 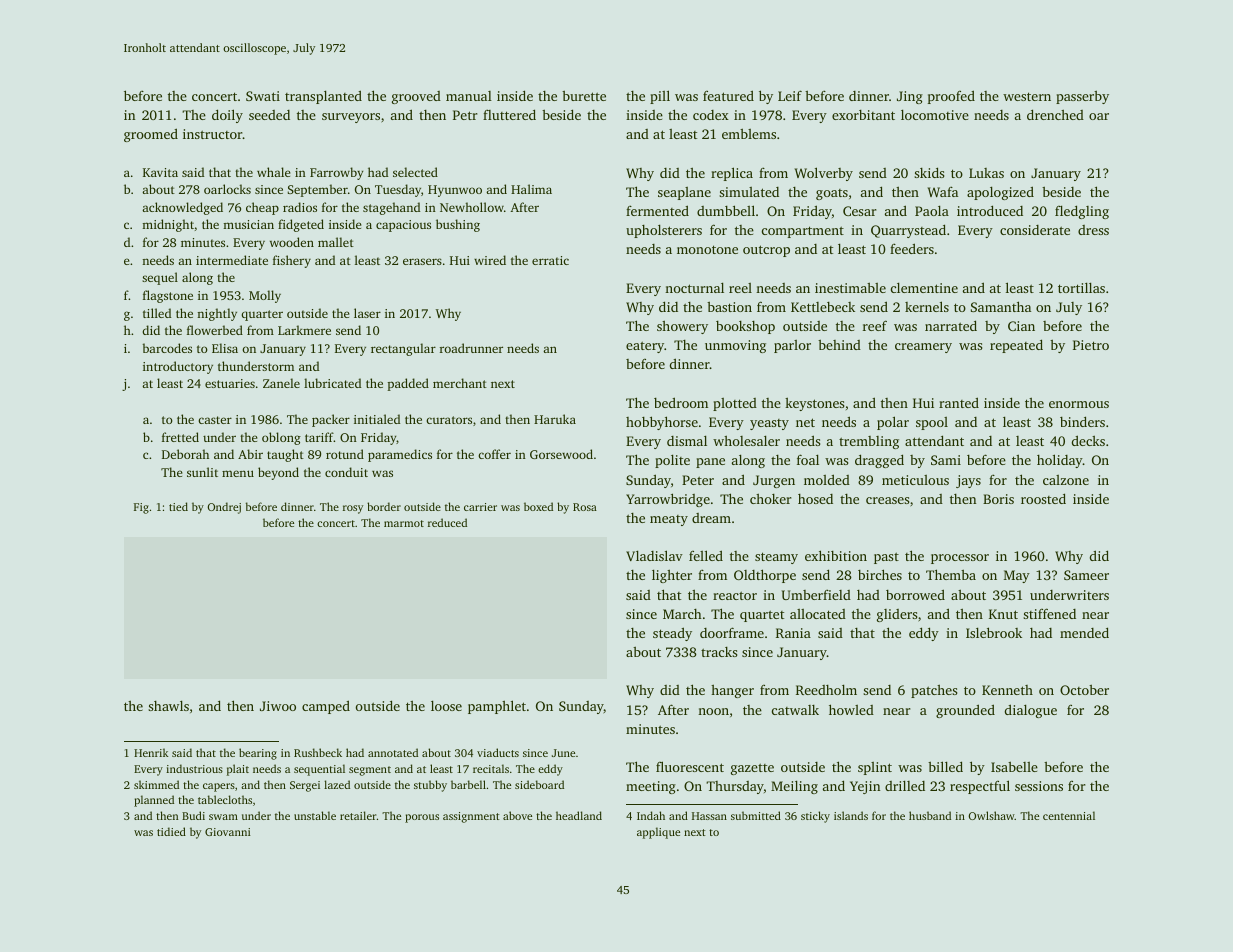 What do you see at coordinates (171, 831) in the document?
I see `tidied` at bounding box center [171, 831].
